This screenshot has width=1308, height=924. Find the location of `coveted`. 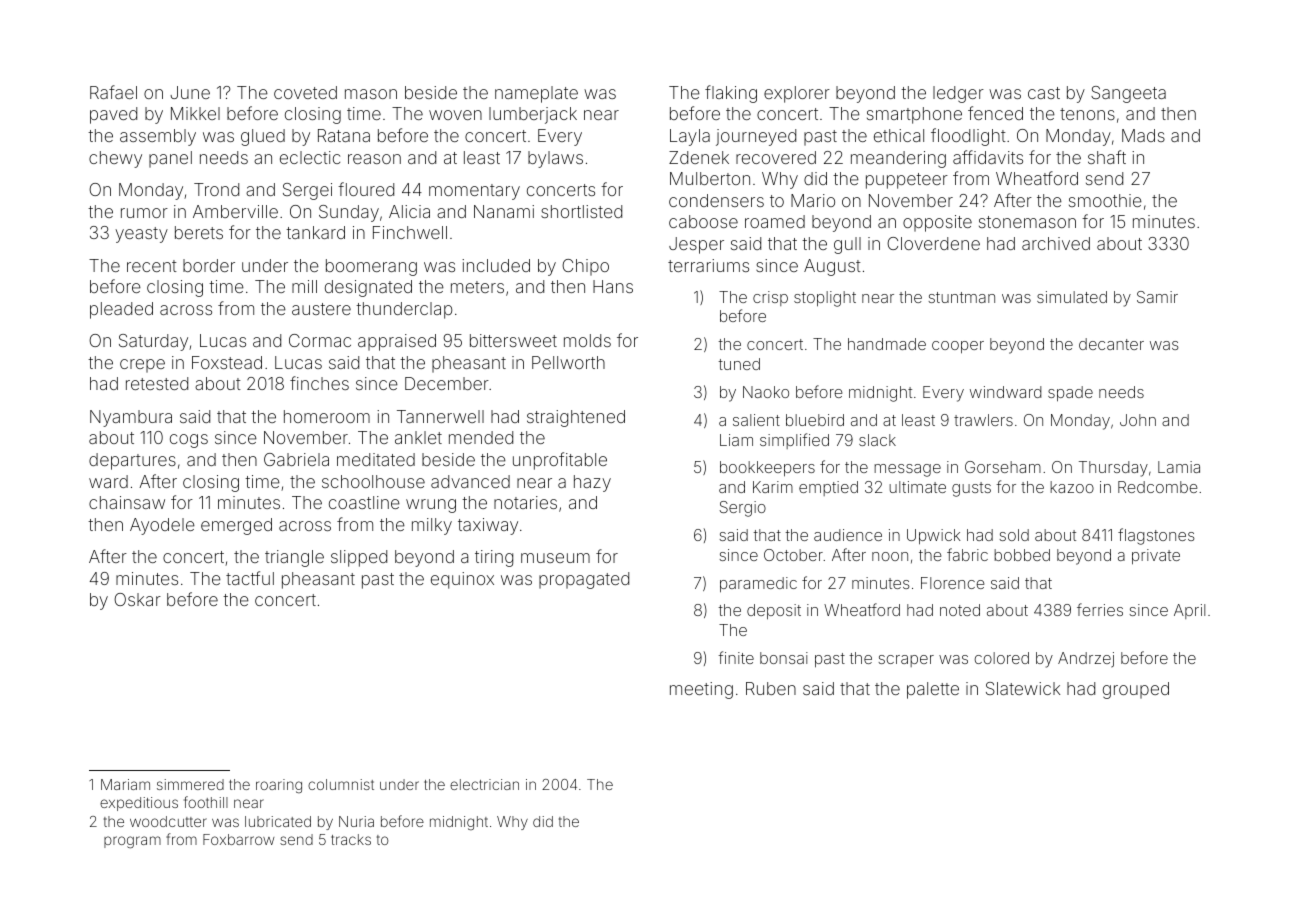

coveted is located at coordinates (305, 92).
